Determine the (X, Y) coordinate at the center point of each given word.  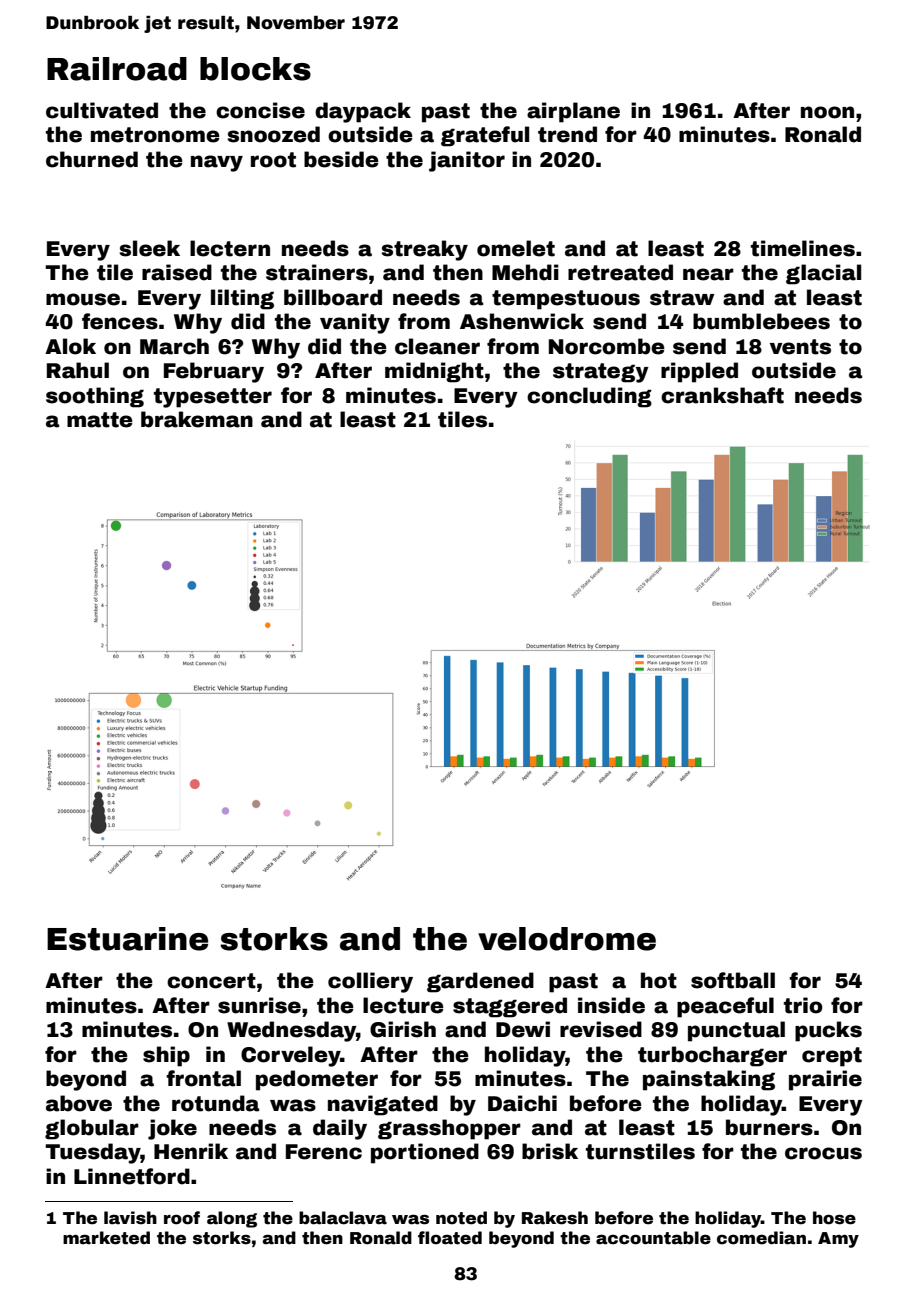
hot (659, 980)
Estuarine (127, 939)
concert (211, 981)
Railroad (117, 69)
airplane (573, 112)
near (708, 274)
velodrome (567, 939)
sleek (149, 248)
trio (803, 1005)
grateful (485, 136)
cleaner (437, 346)
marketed (106, 1238)
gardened (480, 982)
